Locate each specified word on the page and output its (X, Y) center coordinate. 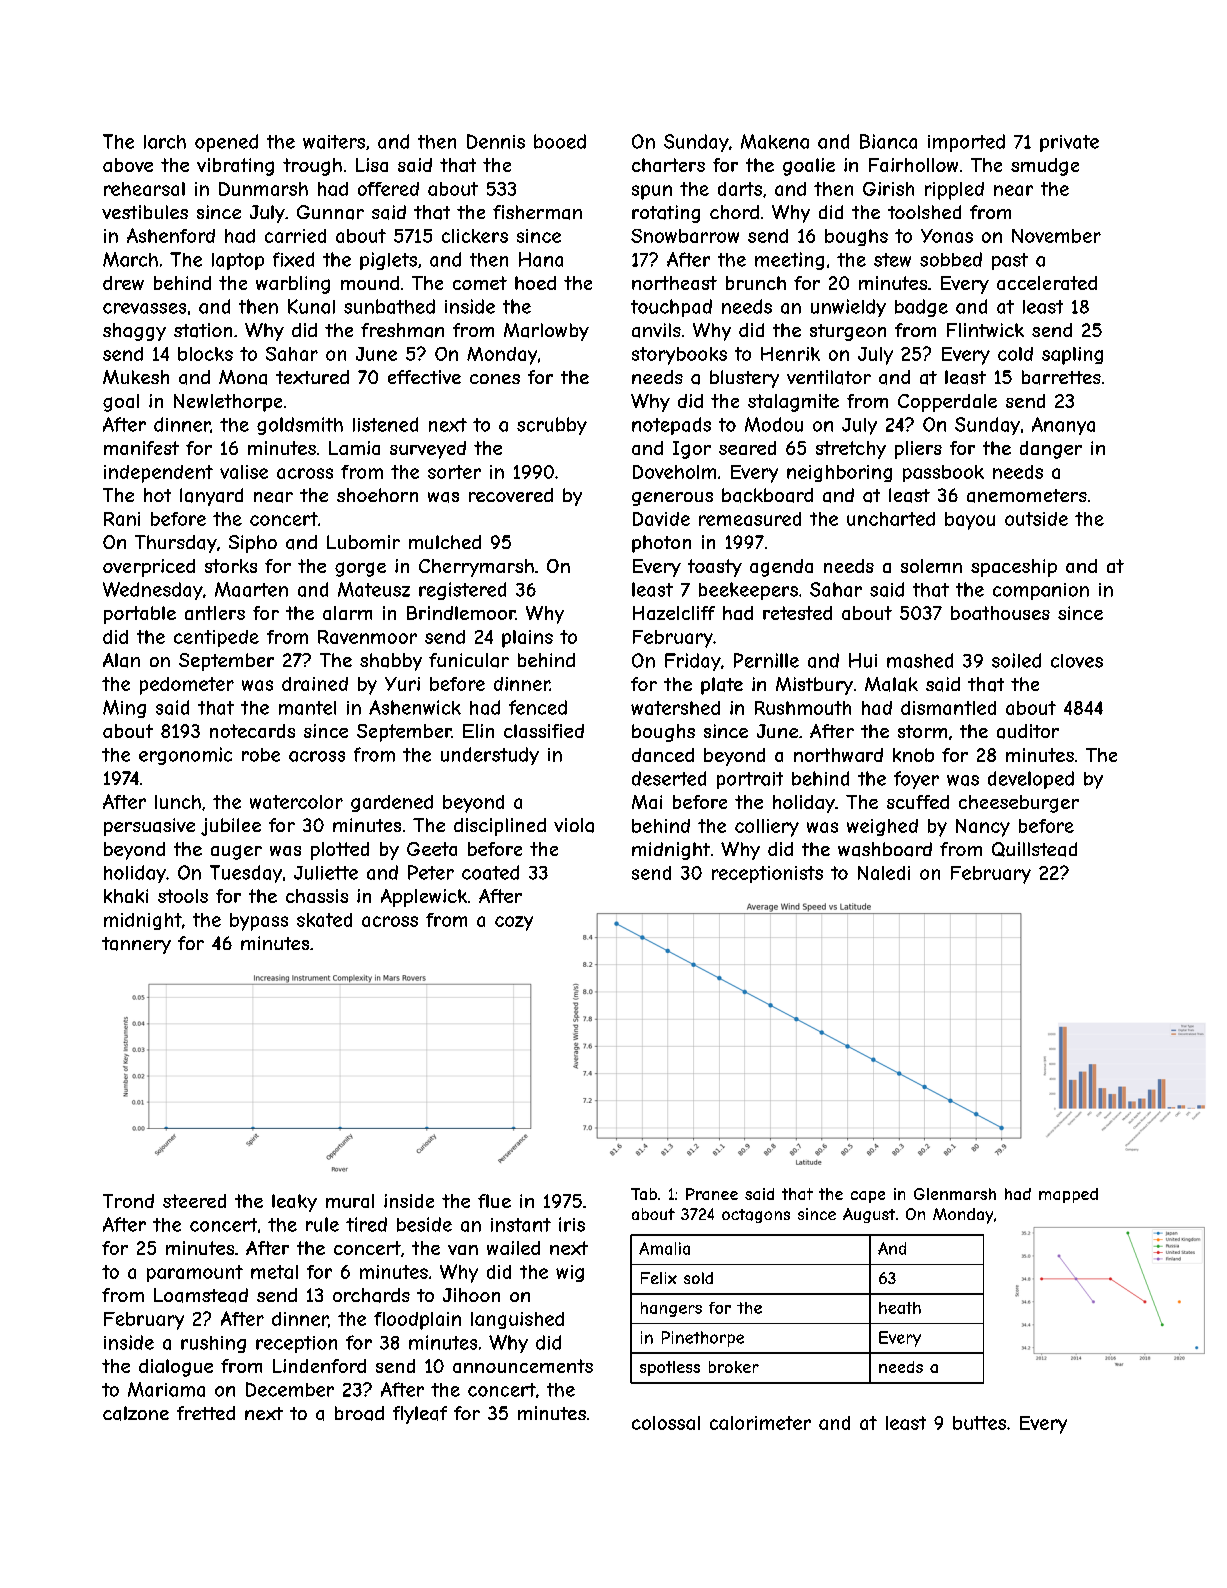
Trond (128, 1201)
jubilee (231, 827)
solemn (931, 566)
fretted (206, 1413)
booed (560, 141)
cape (868, 1197)
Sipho (253, 544)
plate (722, 686)
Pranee (712, 1194)
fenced (538, 707)
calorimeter (760, 1423)
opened (226, 143)
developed (1031, 780)
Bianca (888, 141)
